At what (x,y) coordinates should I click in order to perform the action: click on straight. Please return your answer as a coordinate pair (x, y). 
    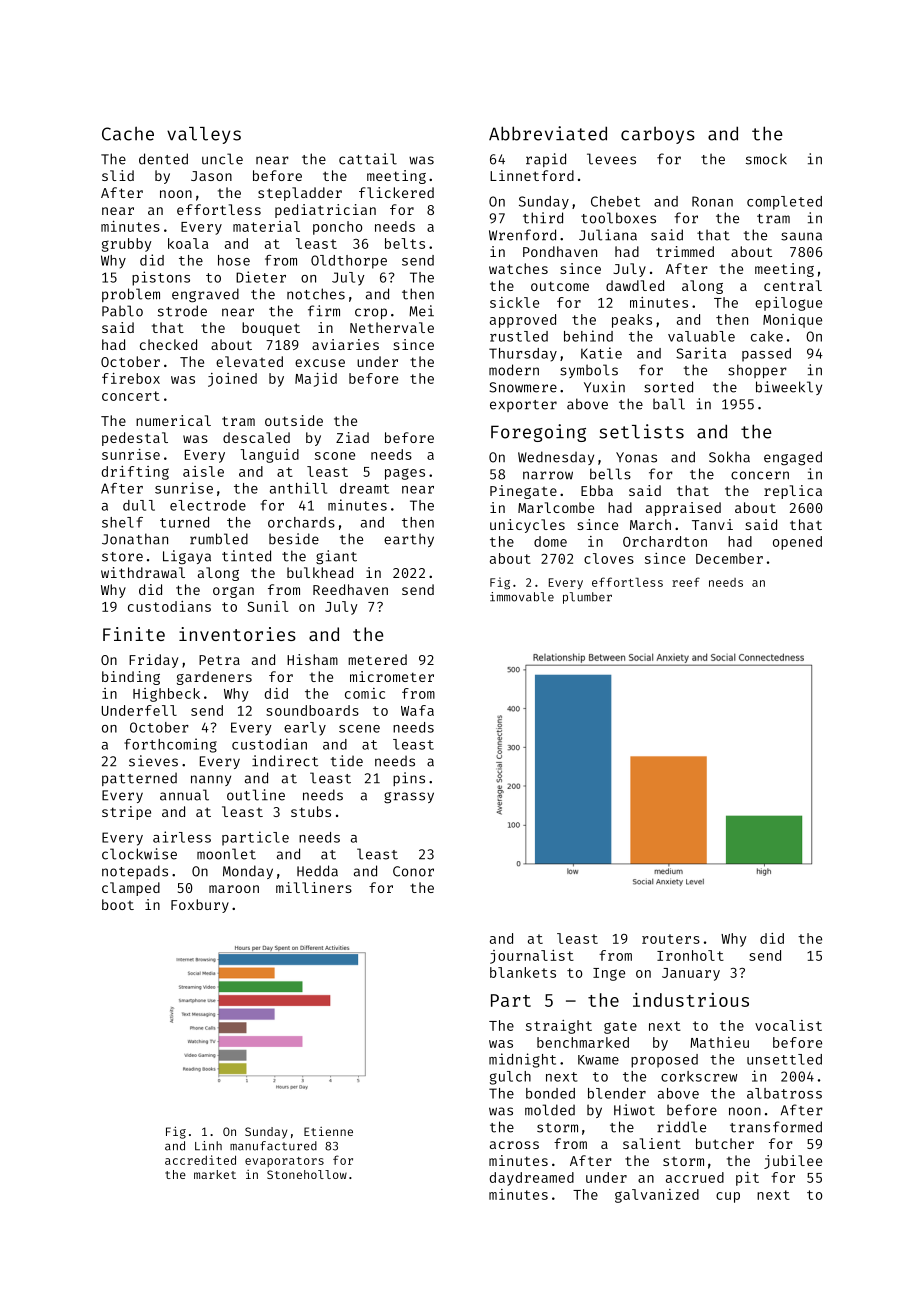
    Looking at the image, I should click on (559, 1027).
